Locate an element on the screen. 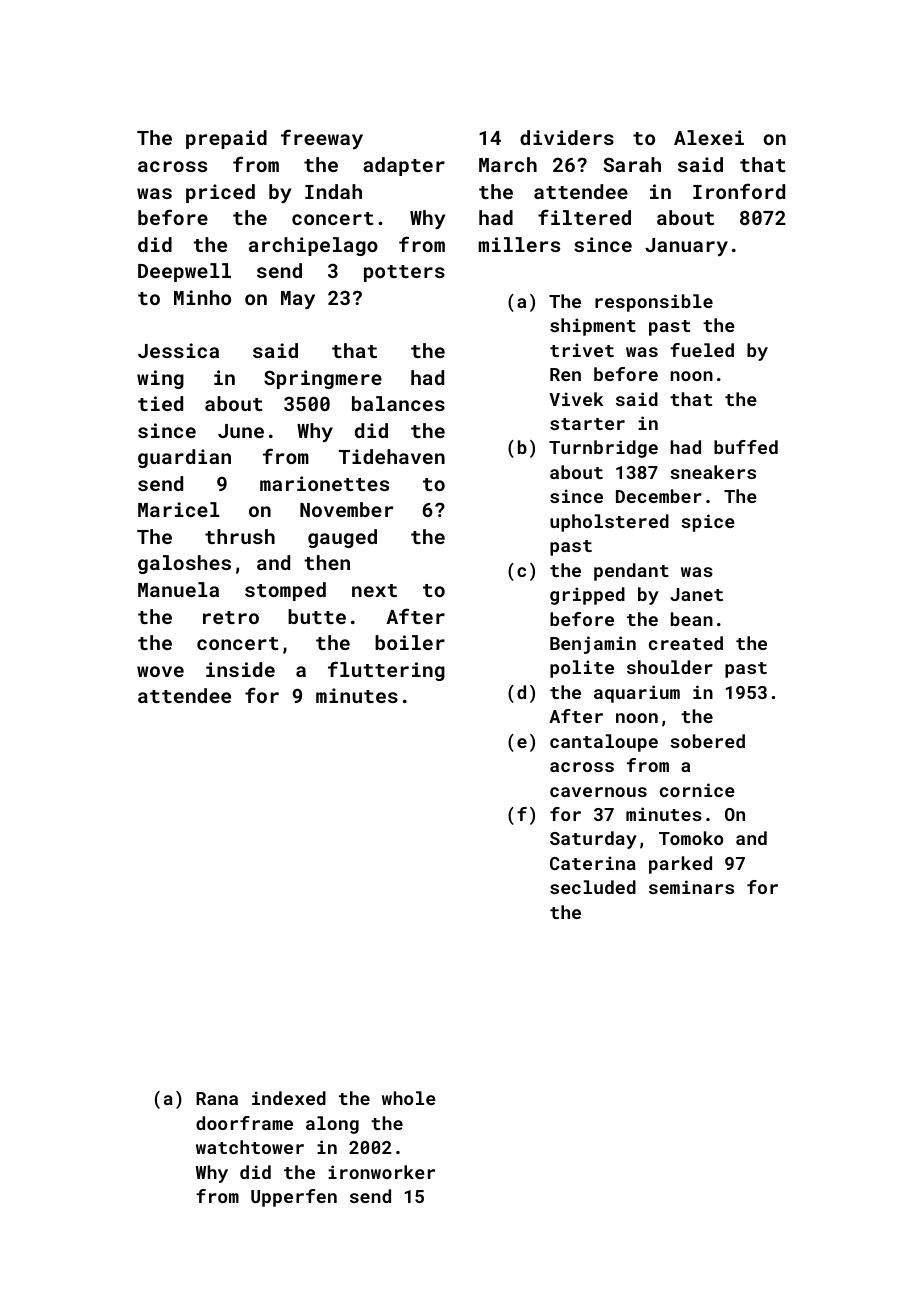 This screenshot has width=924, height=1311. secluded is located at coordinates (593, 887).
